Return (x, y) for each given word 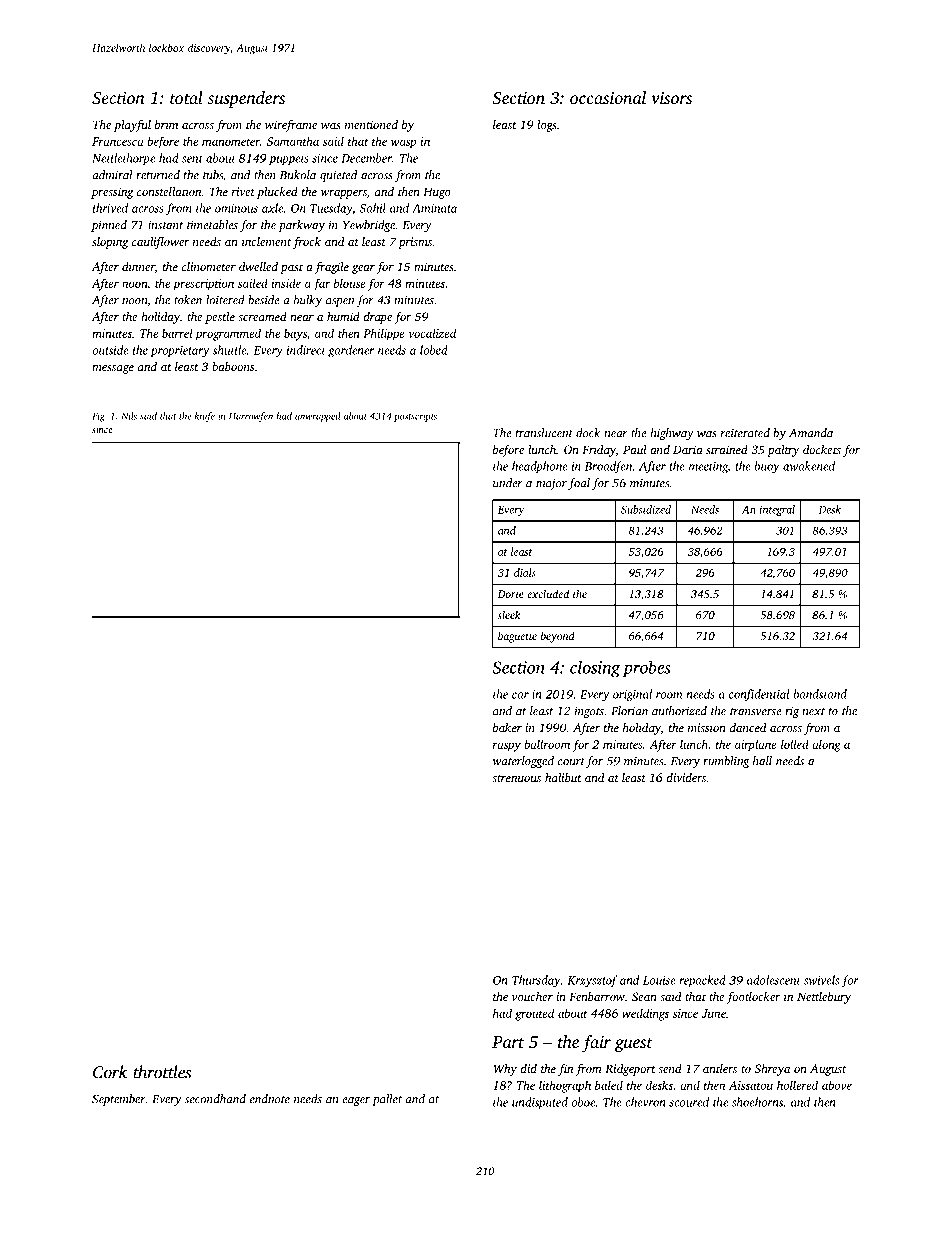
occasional (608, 97)
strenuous (516, 778)
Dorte (511, 594)
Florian (629, 711)
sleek (509, 614)
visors (671, 98)
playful (132, 126)
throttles (162, 1072)
